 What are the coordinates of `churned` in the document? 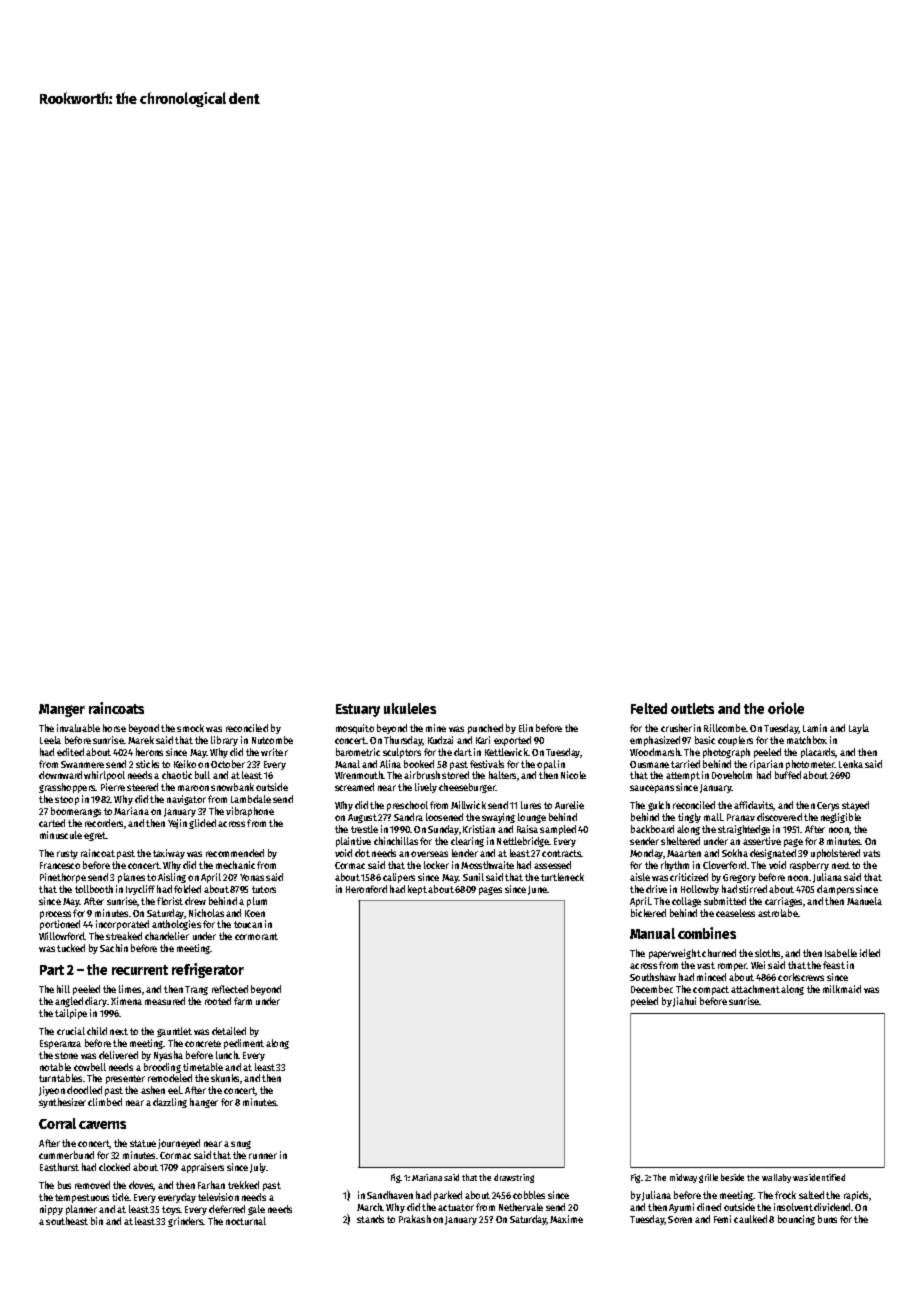 It's located at (719, 953).
